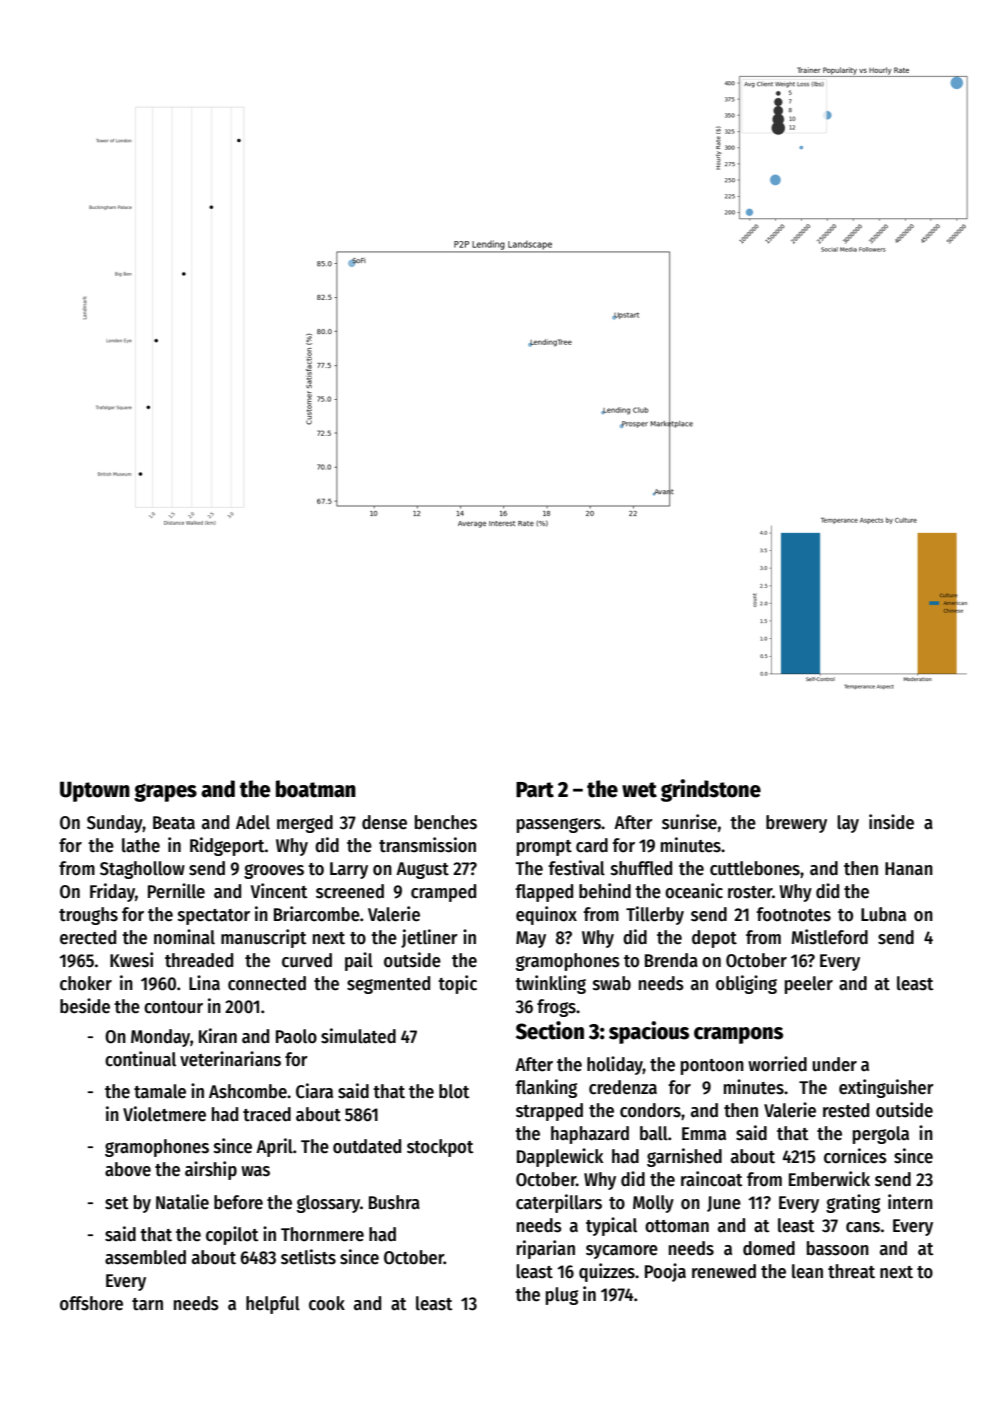 This document has height=1411, width=993. I want to click on Lubna, so click(883, 914).
